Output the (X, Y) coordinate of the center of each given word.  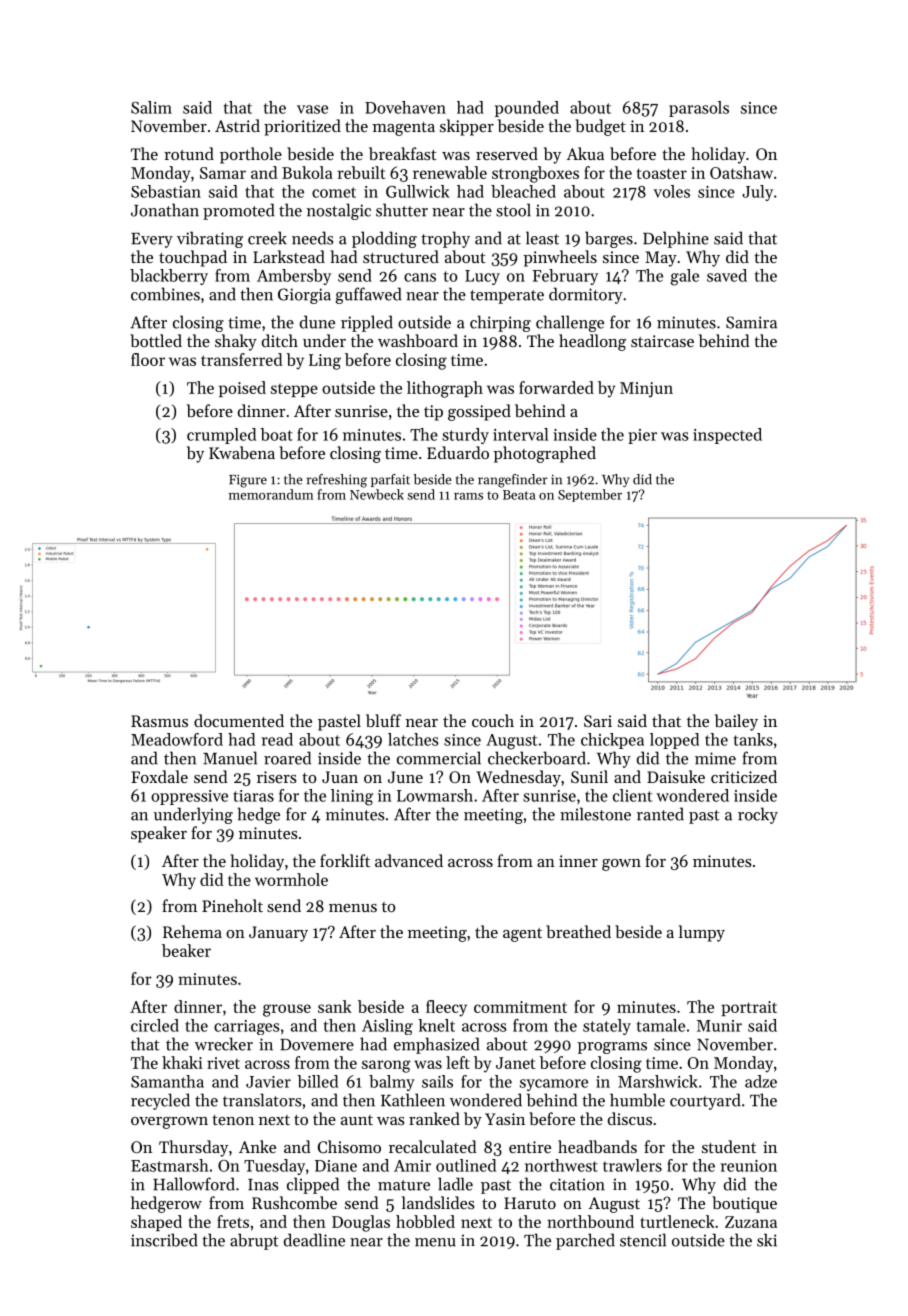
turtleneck (677, 1221)
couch (493, 720)
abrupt (254, 1241)
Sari (598, 721)
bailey (736, 722)
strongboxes (535, 174)
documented (239, 720)
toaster (662, 173)
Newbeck (377, 494)
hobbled (425, 1221)
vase (312, 109)
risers (277, 777)
